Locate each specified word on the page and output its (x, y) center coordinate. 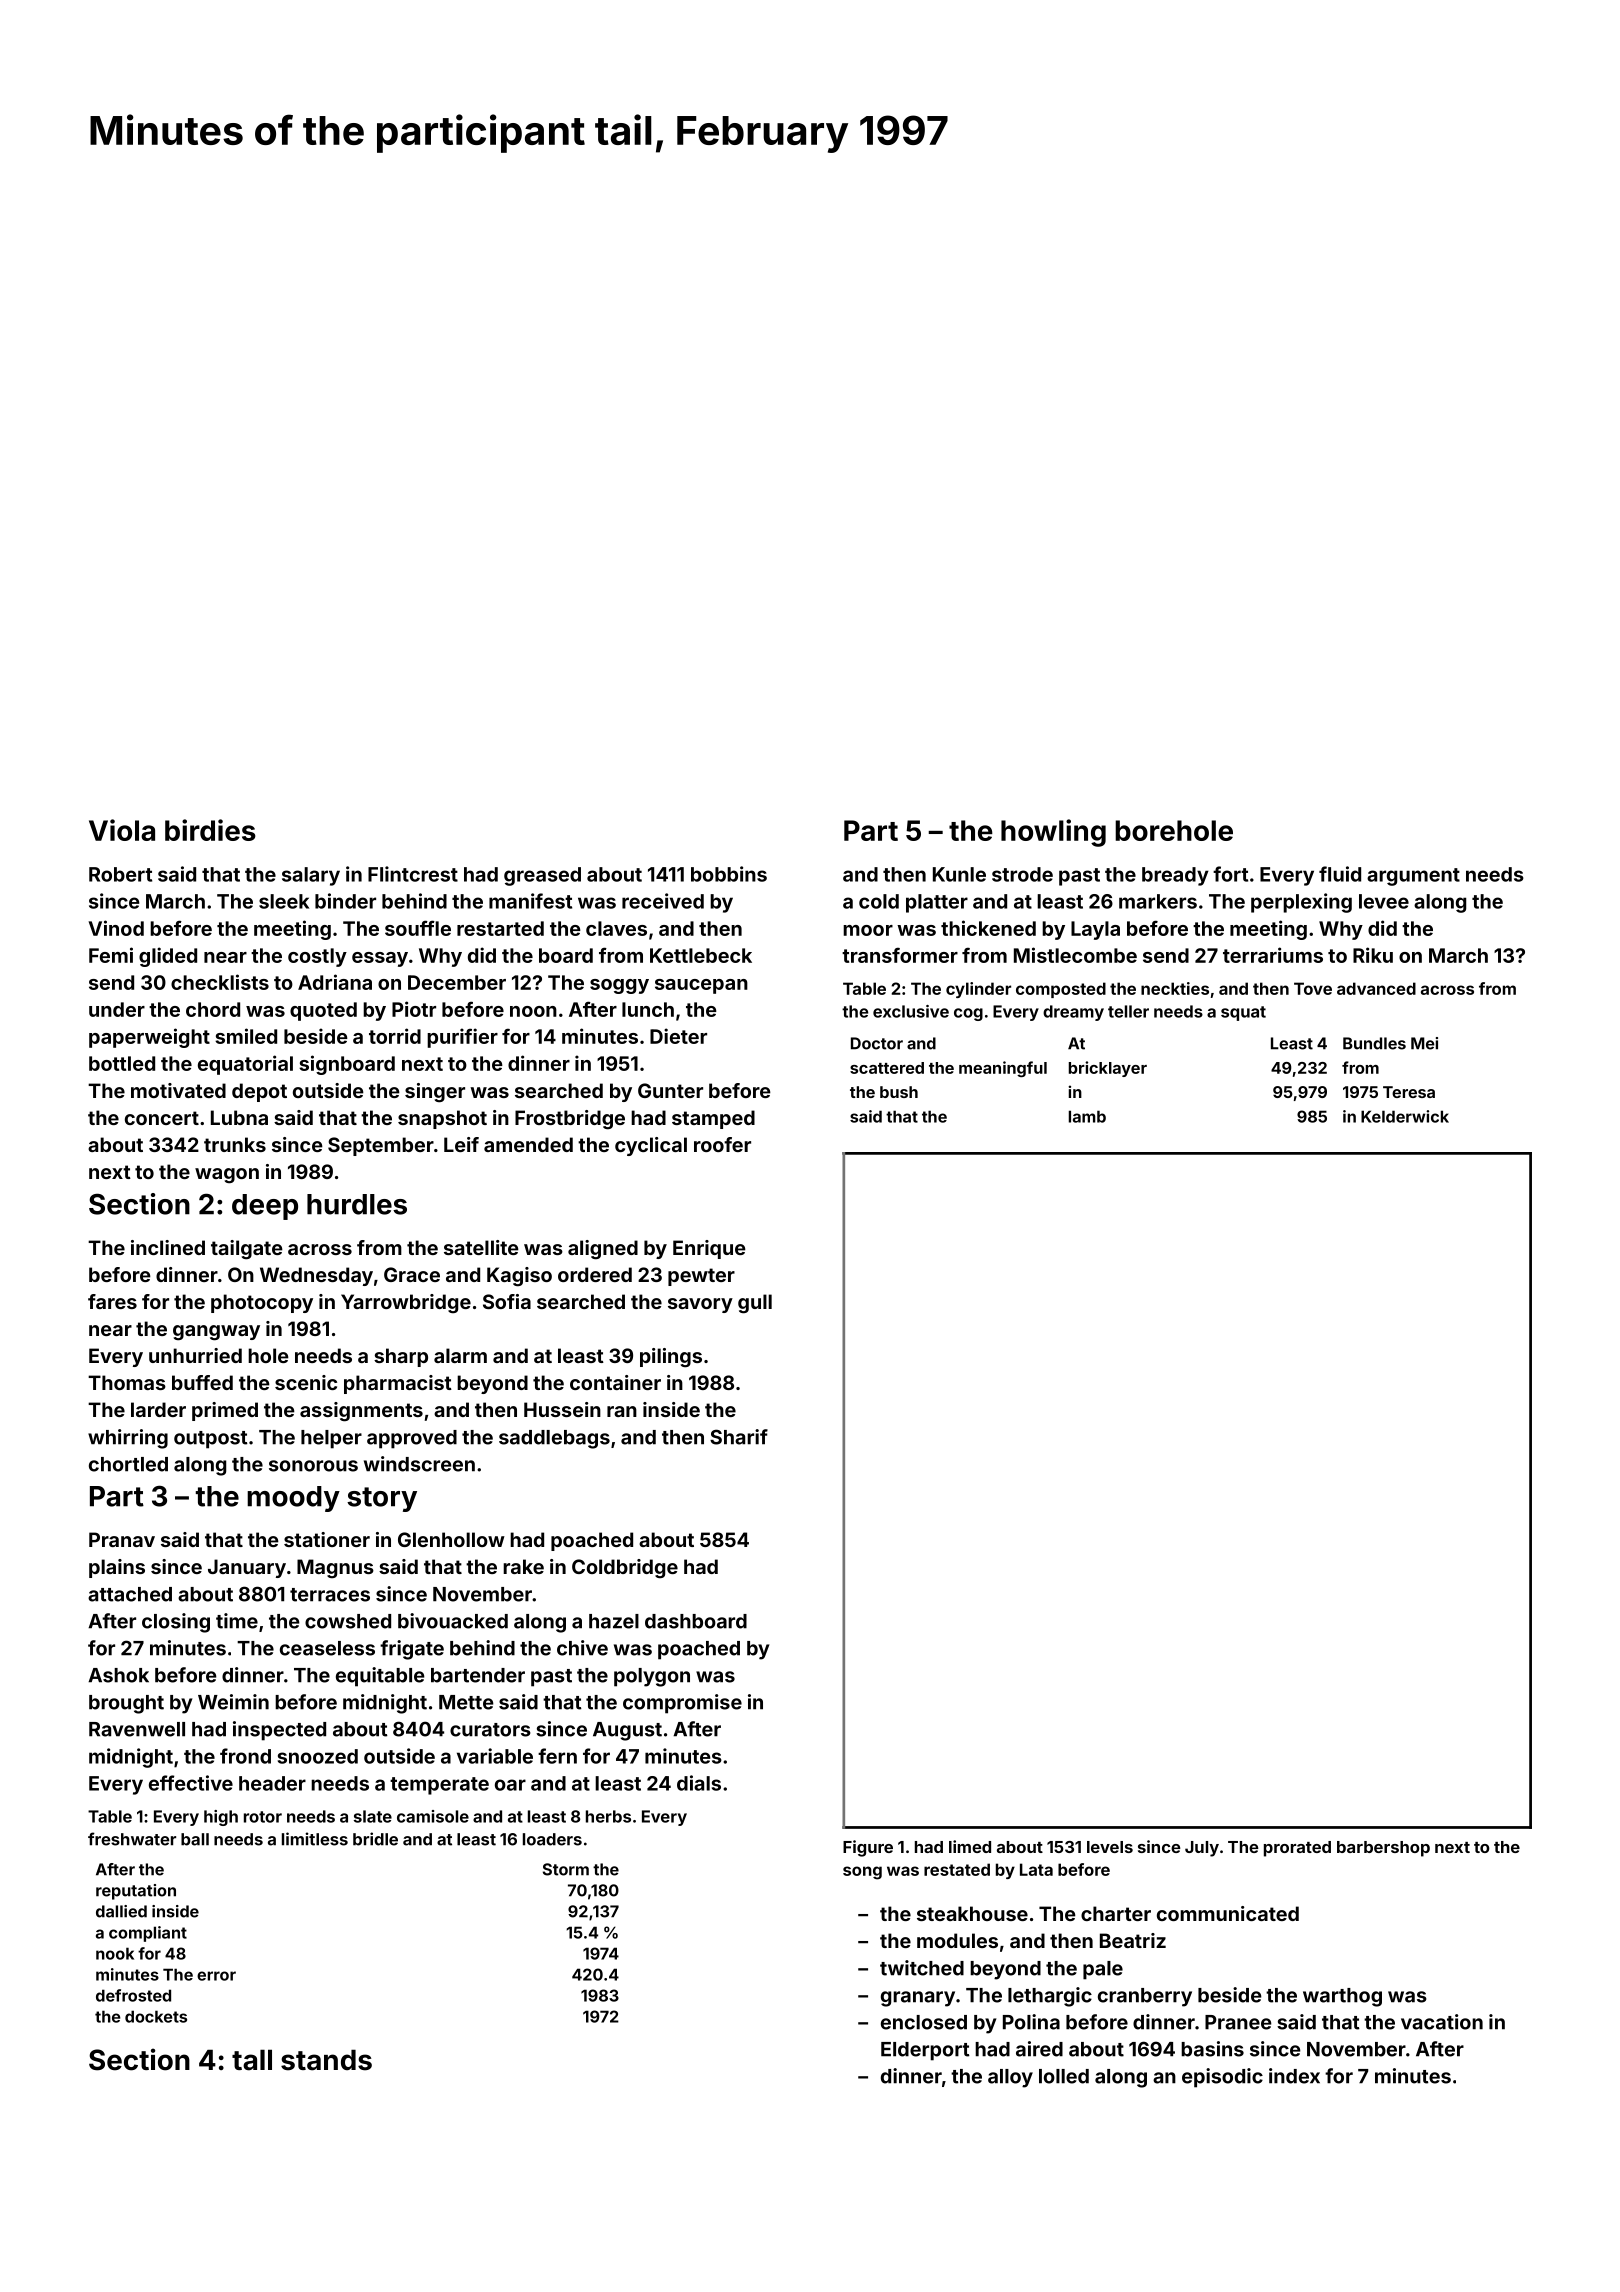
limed (970, 1846)
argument (1413, 877)
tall (252, 2060)
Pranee (1238, 2022)
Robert (120, 874)
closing (176, 1623)
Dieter (678, 1036)
